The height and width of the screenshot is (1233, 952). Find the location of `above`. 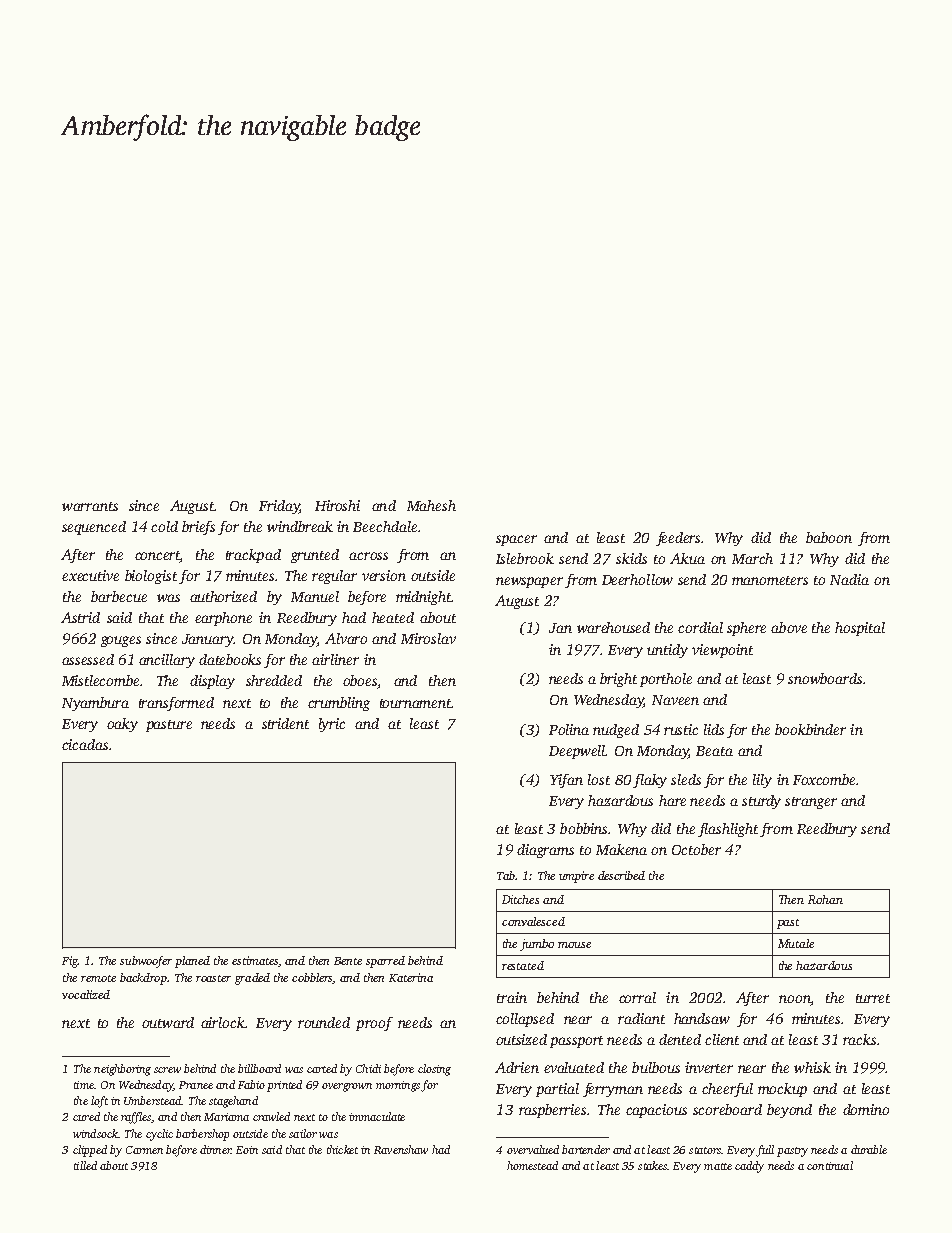

above is located at coordinates (789, 627).
